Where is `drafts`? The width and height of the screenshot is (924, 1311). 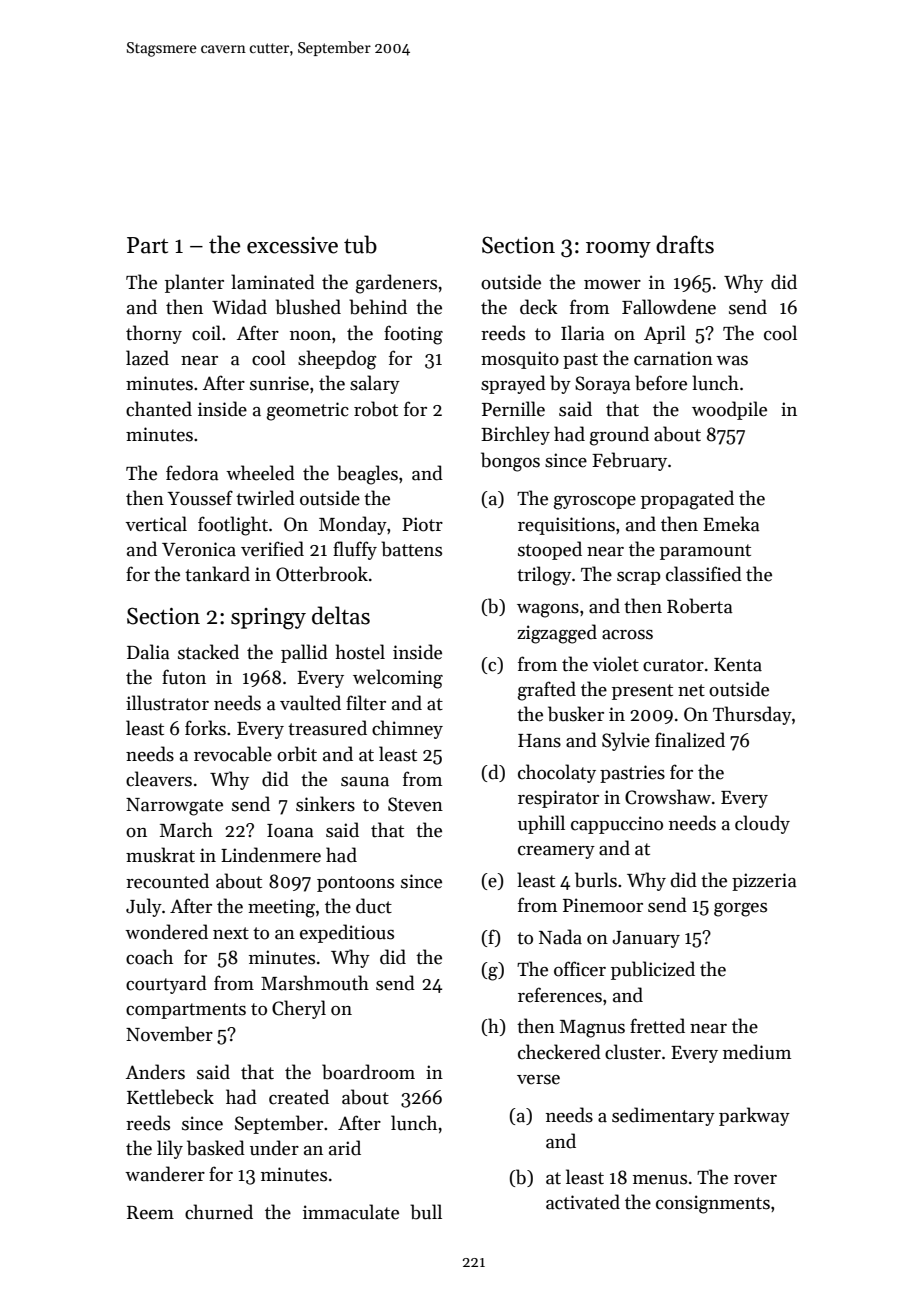 drafts is located at coordinates (685, 244).
